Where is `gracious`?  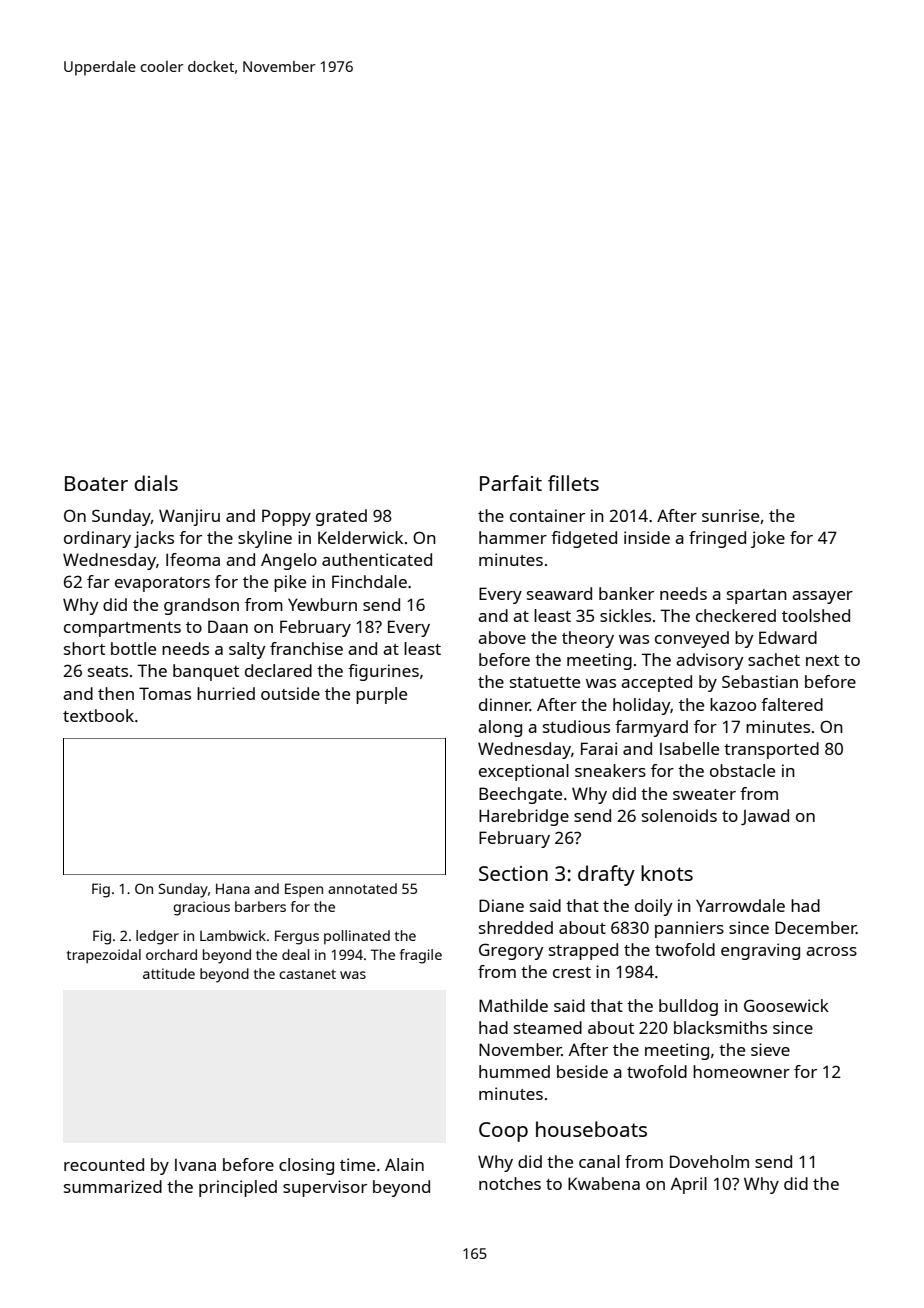 gracious is located at coordinates (201, 908).
